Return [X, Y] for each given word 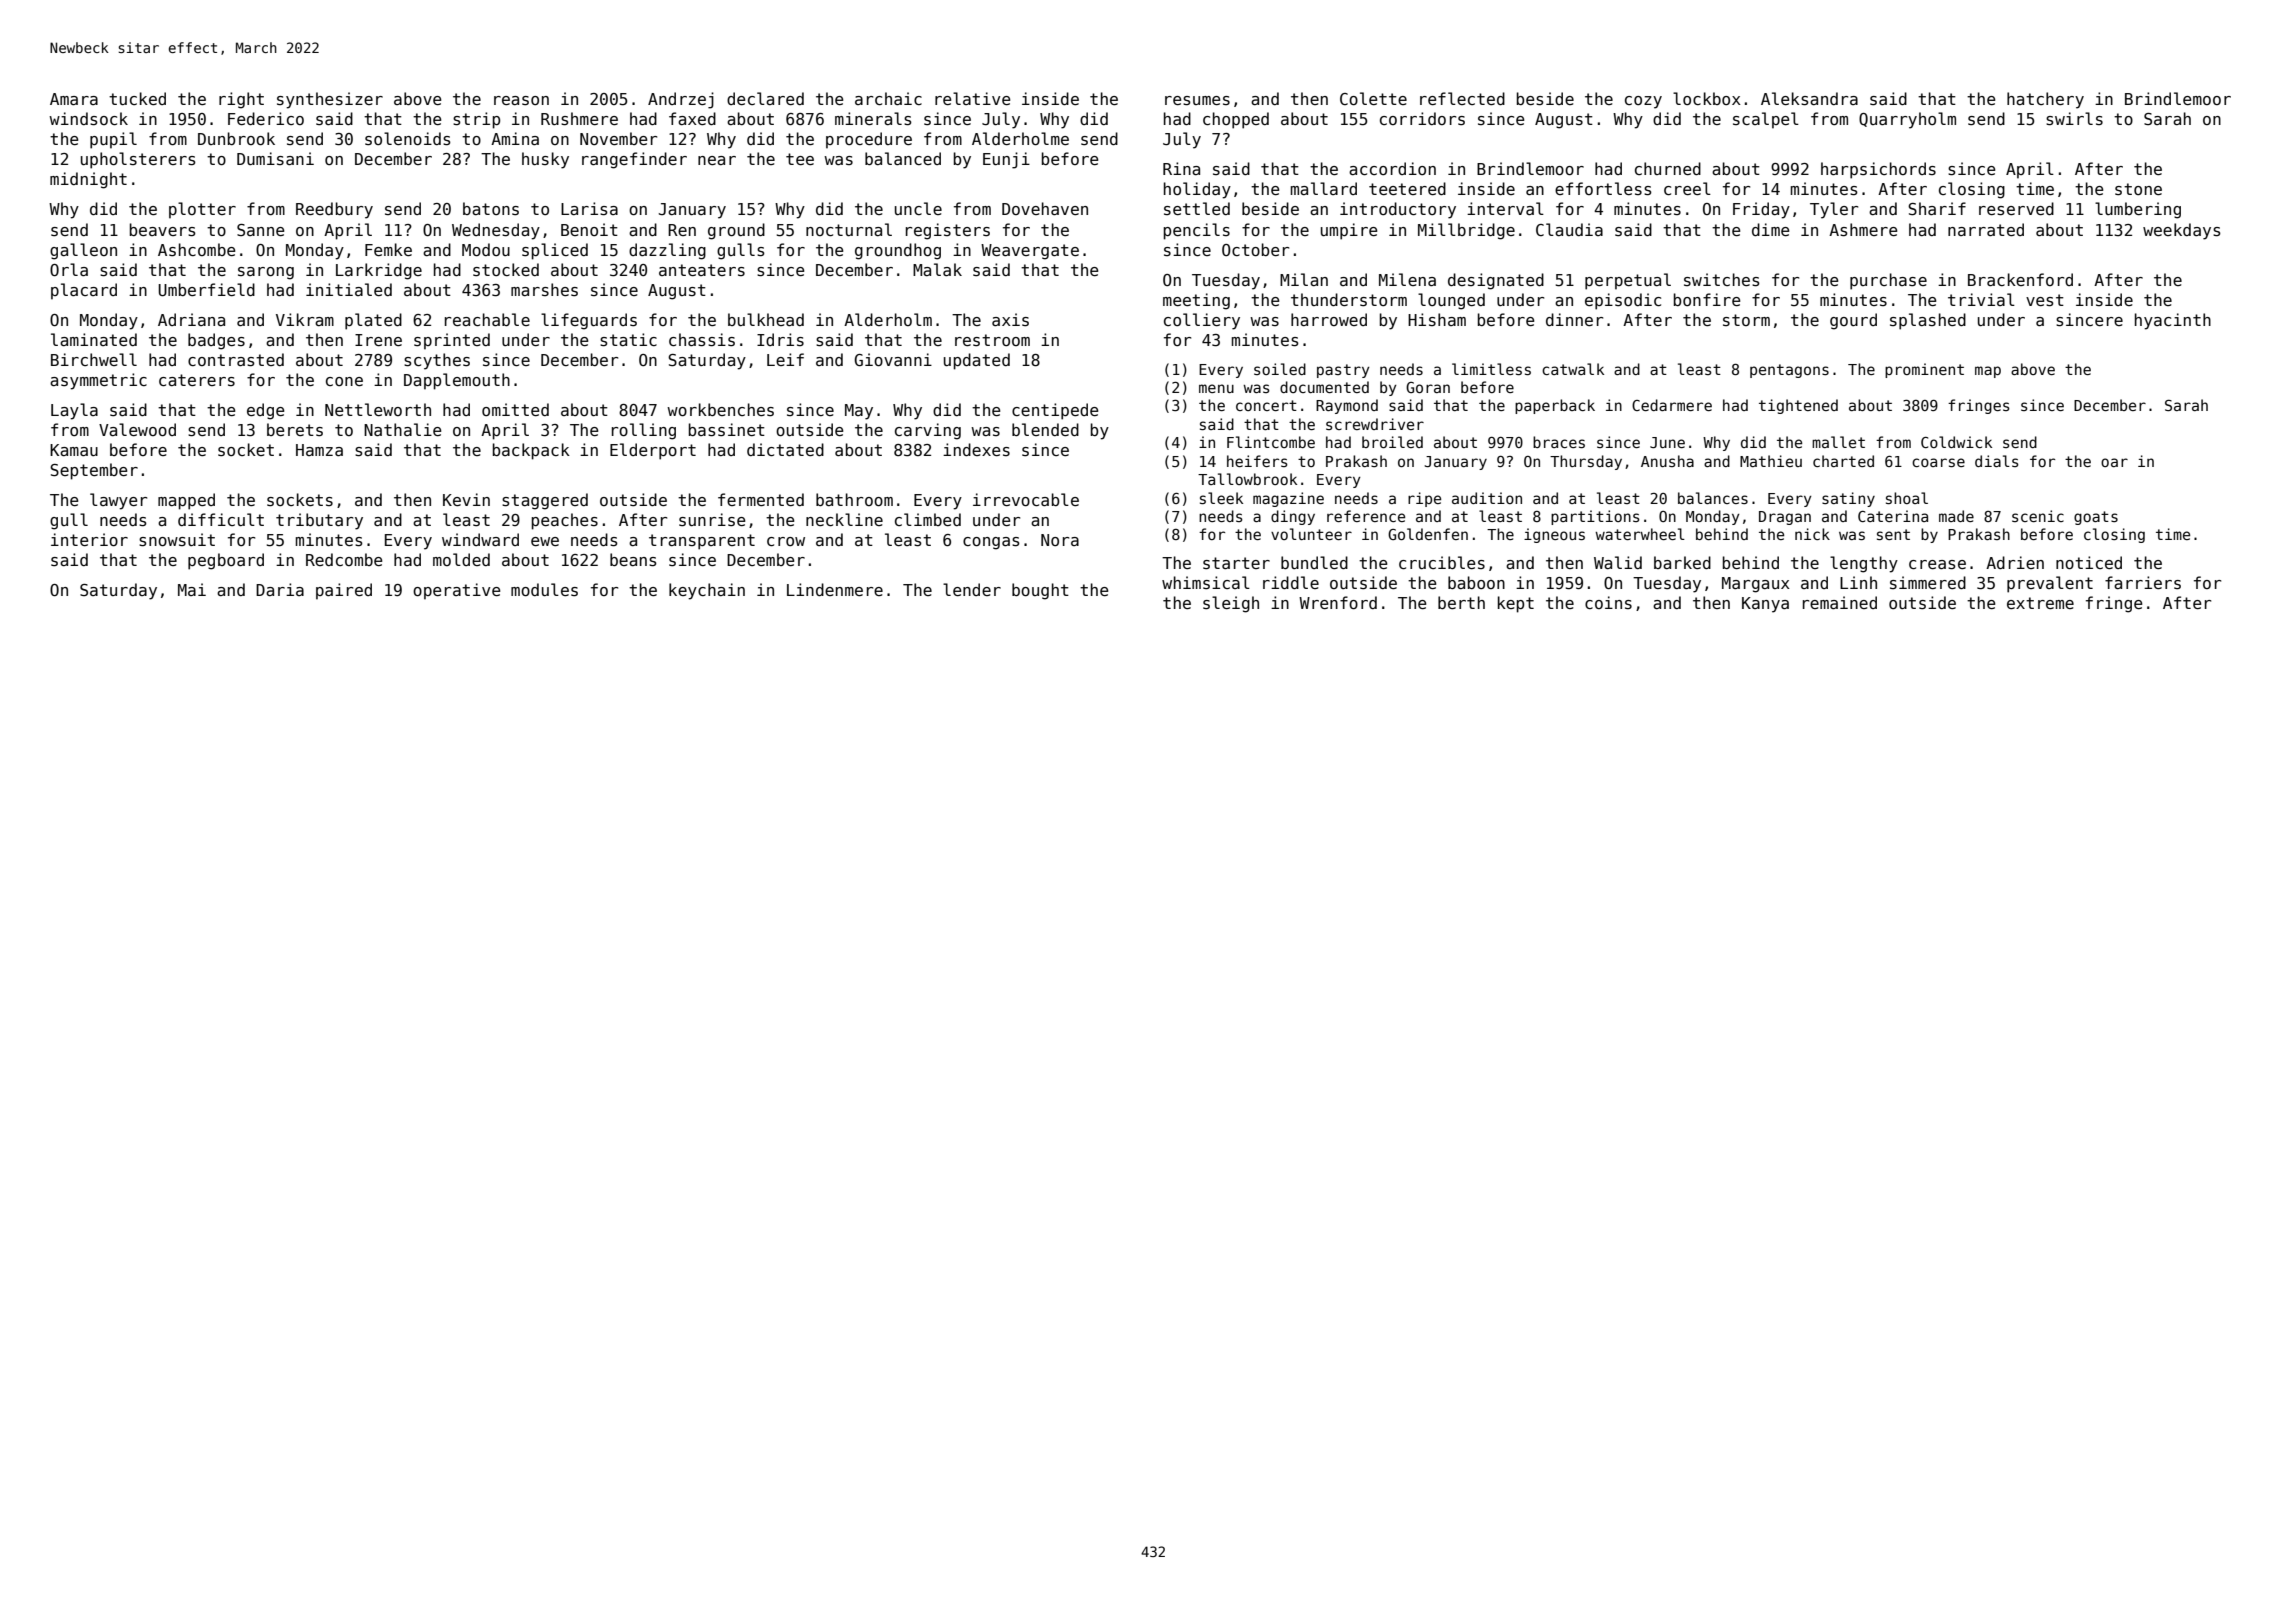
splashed [1928, 321]
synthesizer [330, 100]
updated [977, 361]
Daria [280, 589]
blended [1045, 429]
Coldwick [1956, 442]
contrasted [236, 359]
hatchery [2045, 100]
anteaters [702, 270]
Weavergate [1030, 252]
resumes [1197, 100]
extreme [2040, 603]
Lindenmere [835, 589]
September [94, 471]
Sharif [1937, 209]
